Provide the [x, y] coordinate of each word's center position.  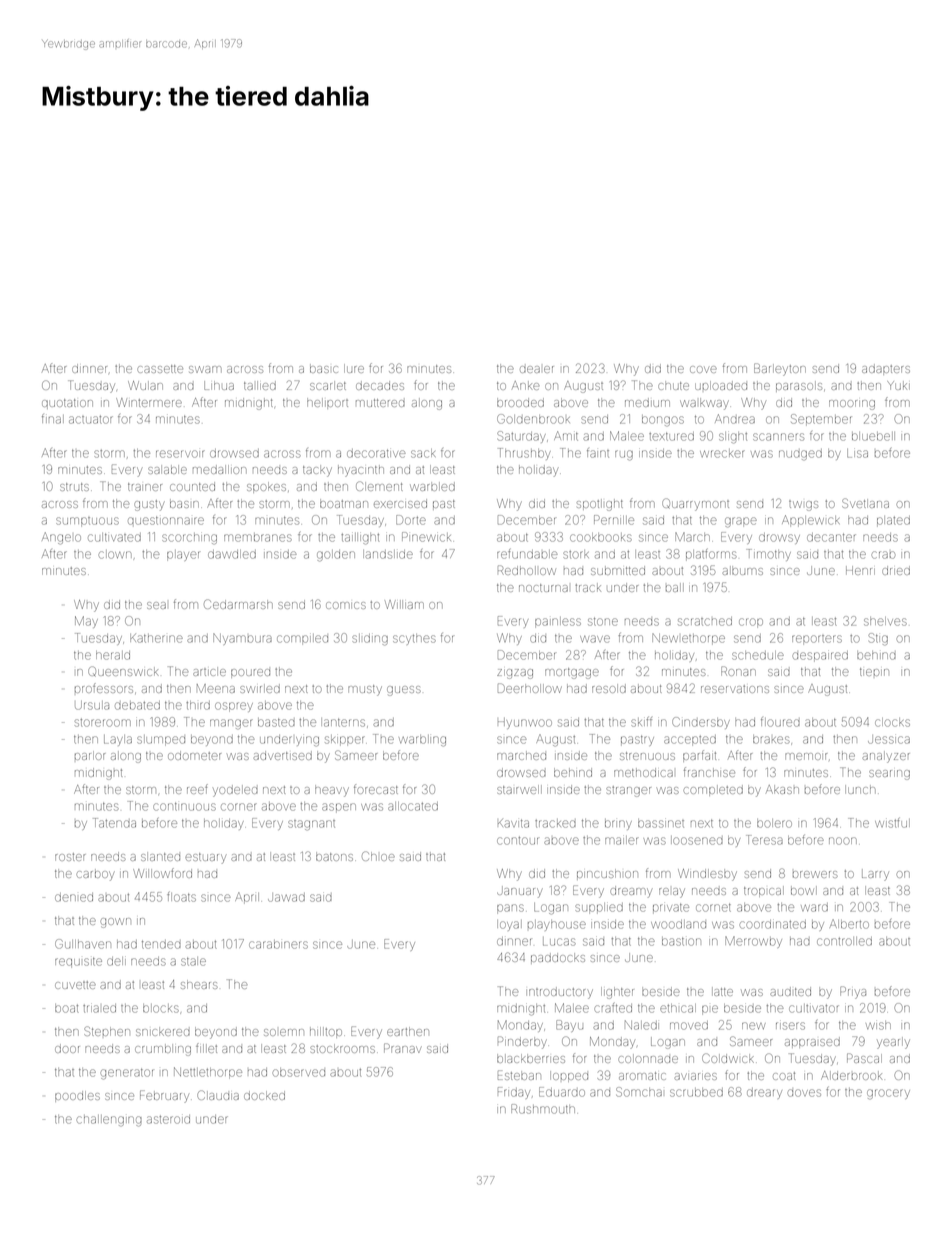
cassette [160, 369]
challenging [109, 1120]
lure [354, 368]
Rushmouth [543, 1109]
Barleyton [780, 369]
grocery [888, 1094]
